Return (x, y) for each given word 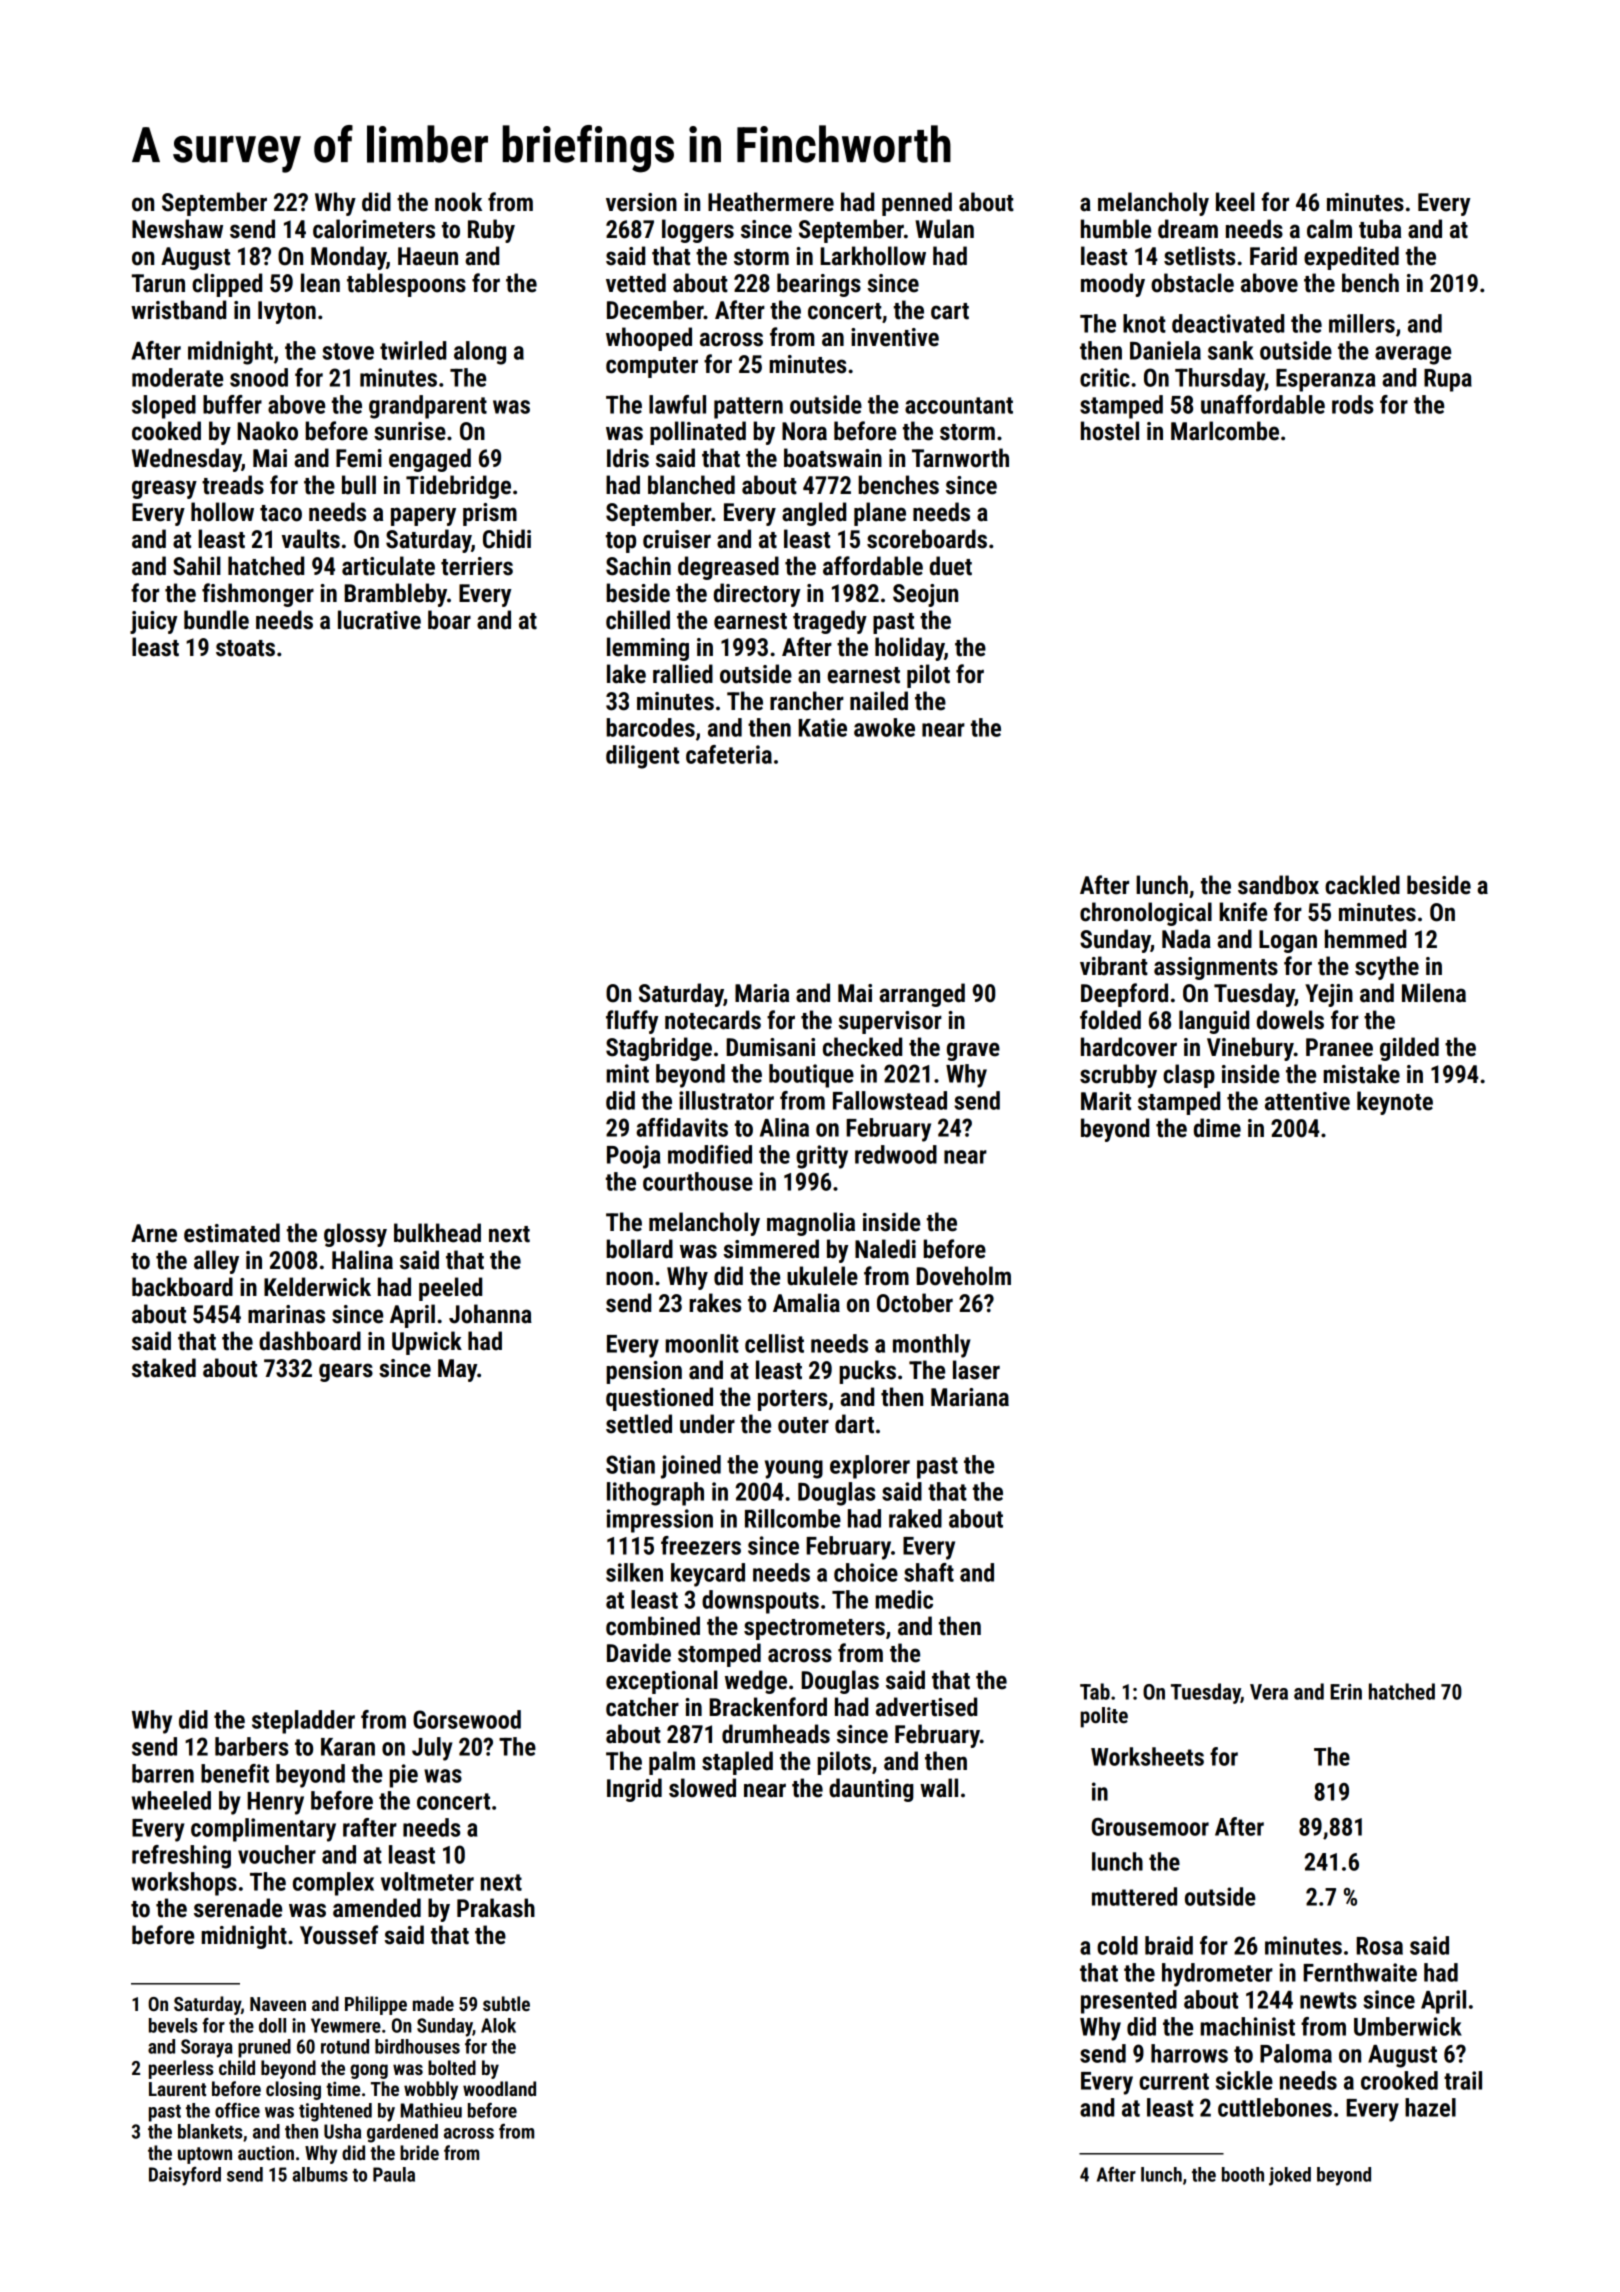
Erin (1346, 1692)
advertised (926, 1707)
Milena (1434, 993)
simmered (771, 1249)
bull (359, 485)
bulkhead (437, 1233)
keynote (1395, 1103)
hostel (1110, 431)
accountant (959, 405)
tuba (1380, 229)
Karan (348, 1747)
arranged (922, 995)
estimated (232, 1233)
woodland (499, 2088)
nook (458, 202)
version (641, 202)
